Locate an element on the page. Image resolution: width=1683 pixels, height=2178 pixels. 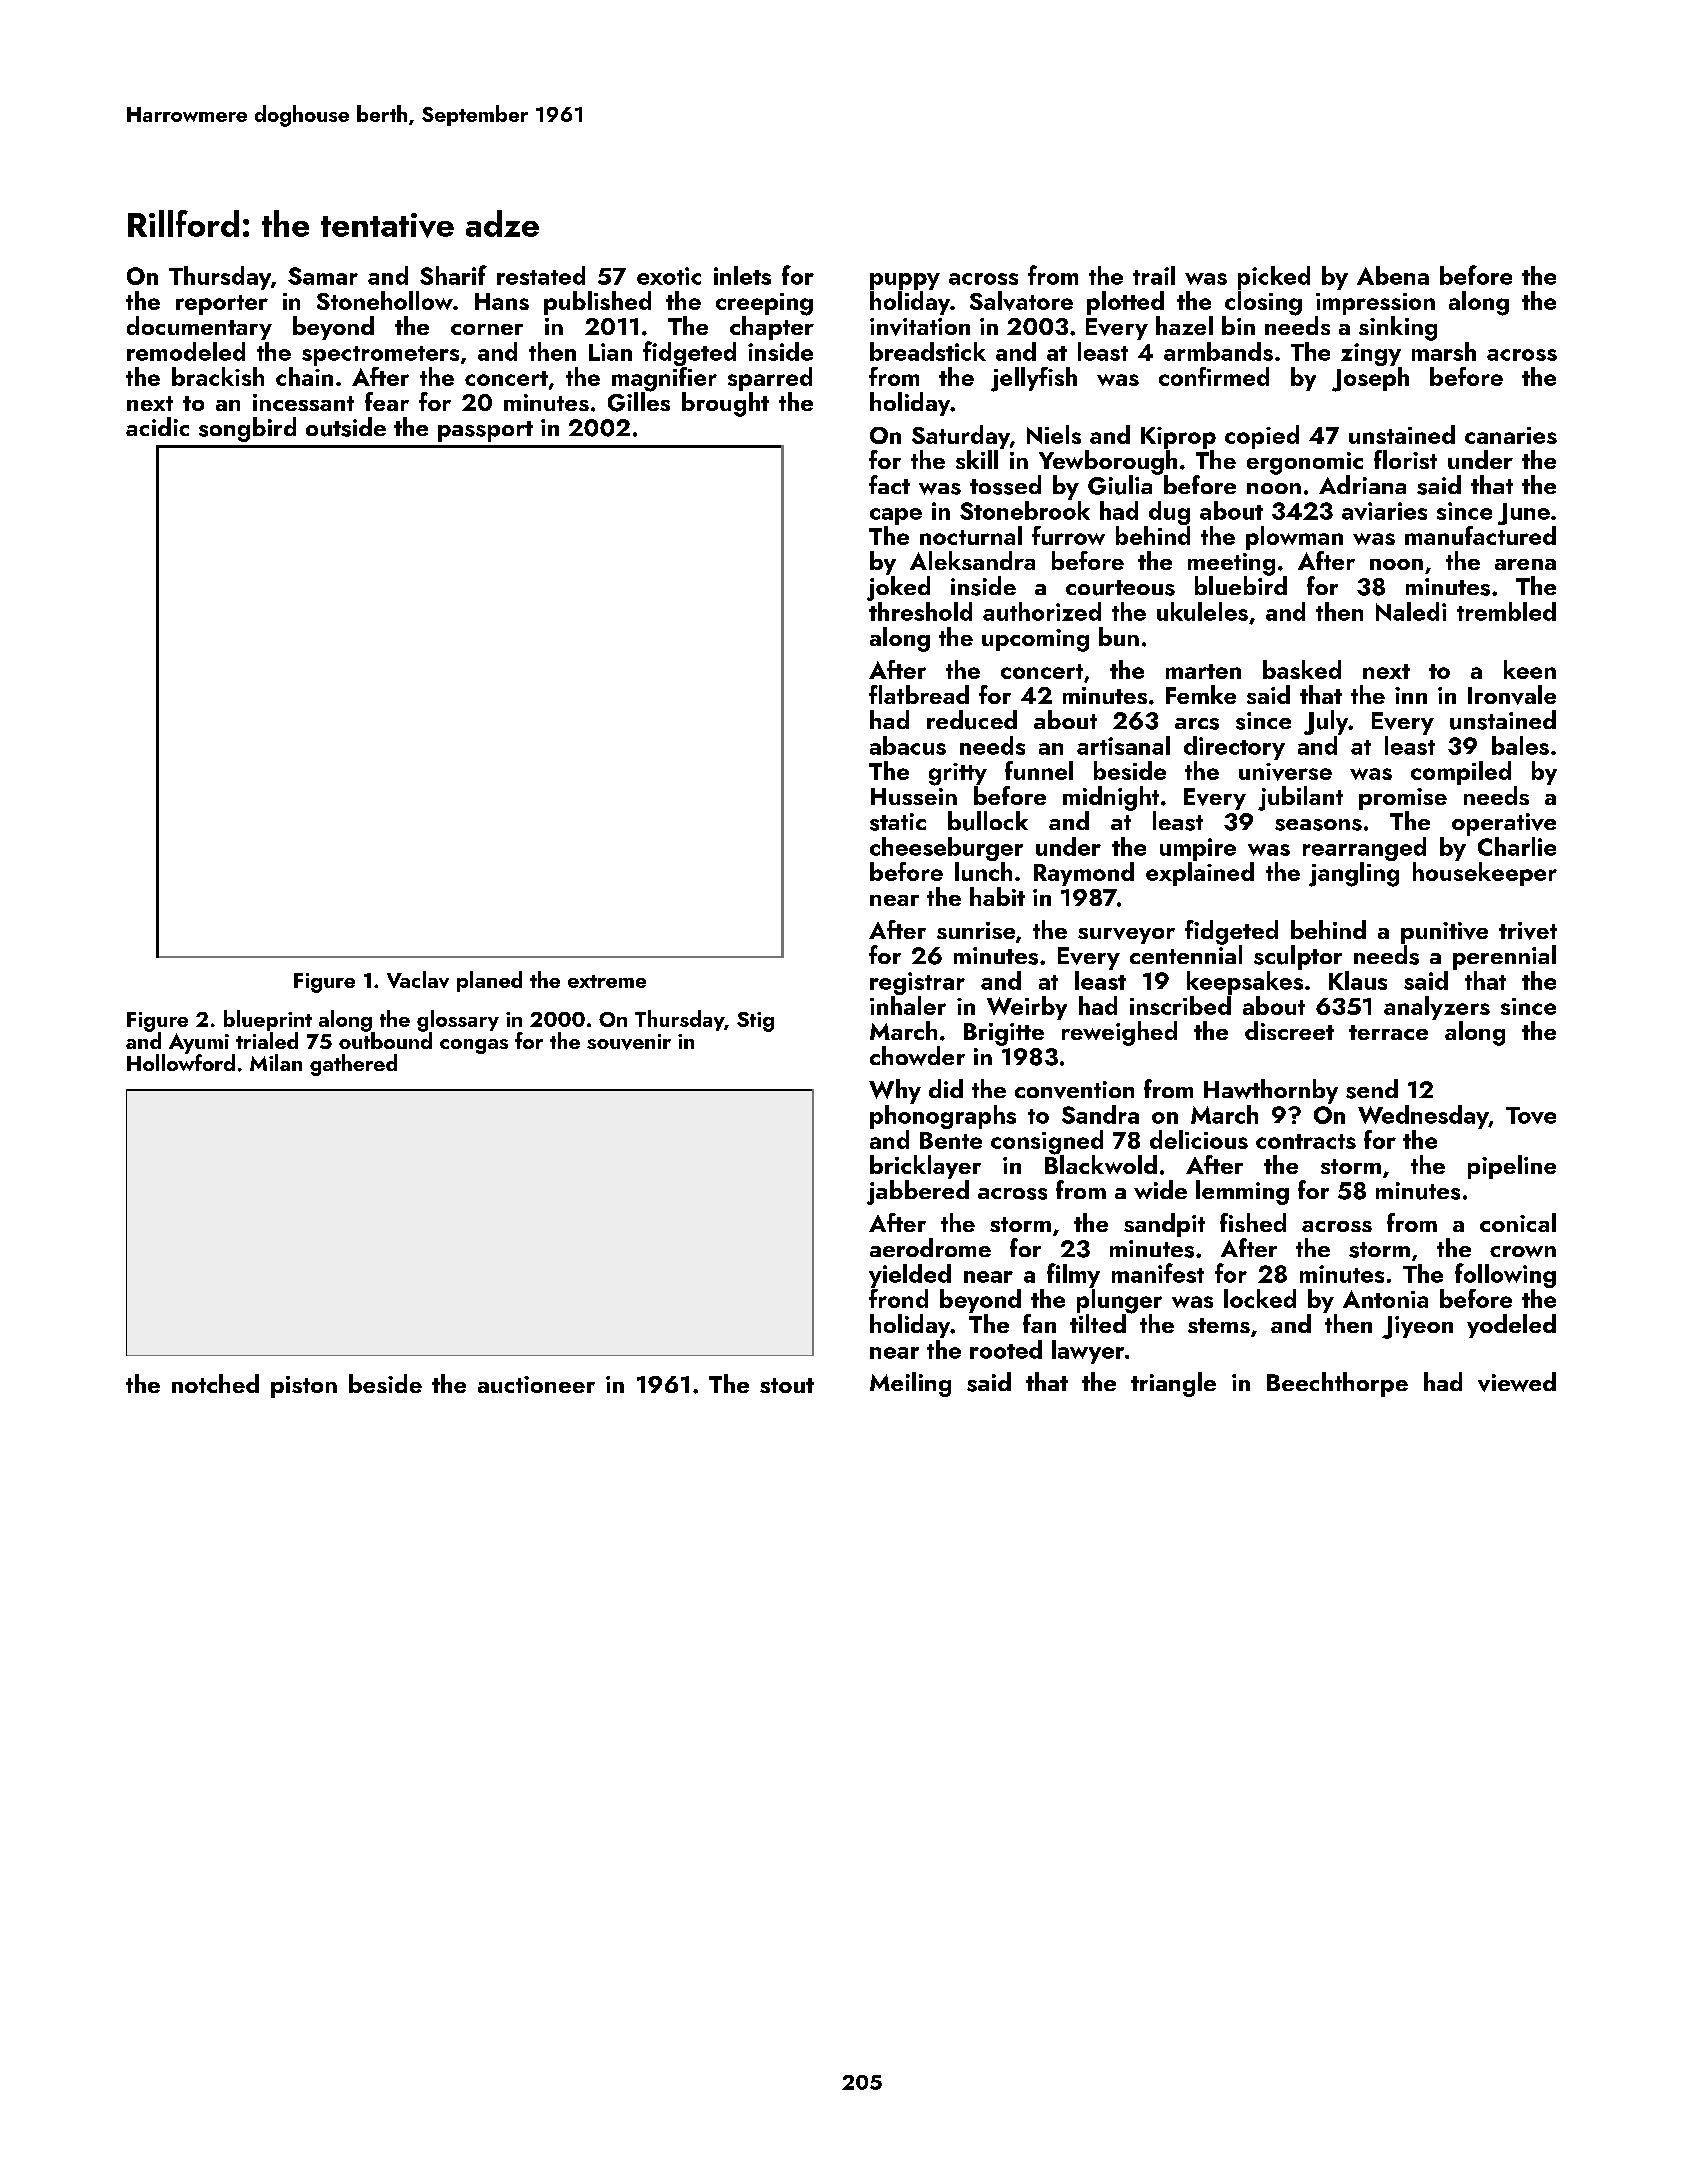
planed is located at coordinates (489, 981).
